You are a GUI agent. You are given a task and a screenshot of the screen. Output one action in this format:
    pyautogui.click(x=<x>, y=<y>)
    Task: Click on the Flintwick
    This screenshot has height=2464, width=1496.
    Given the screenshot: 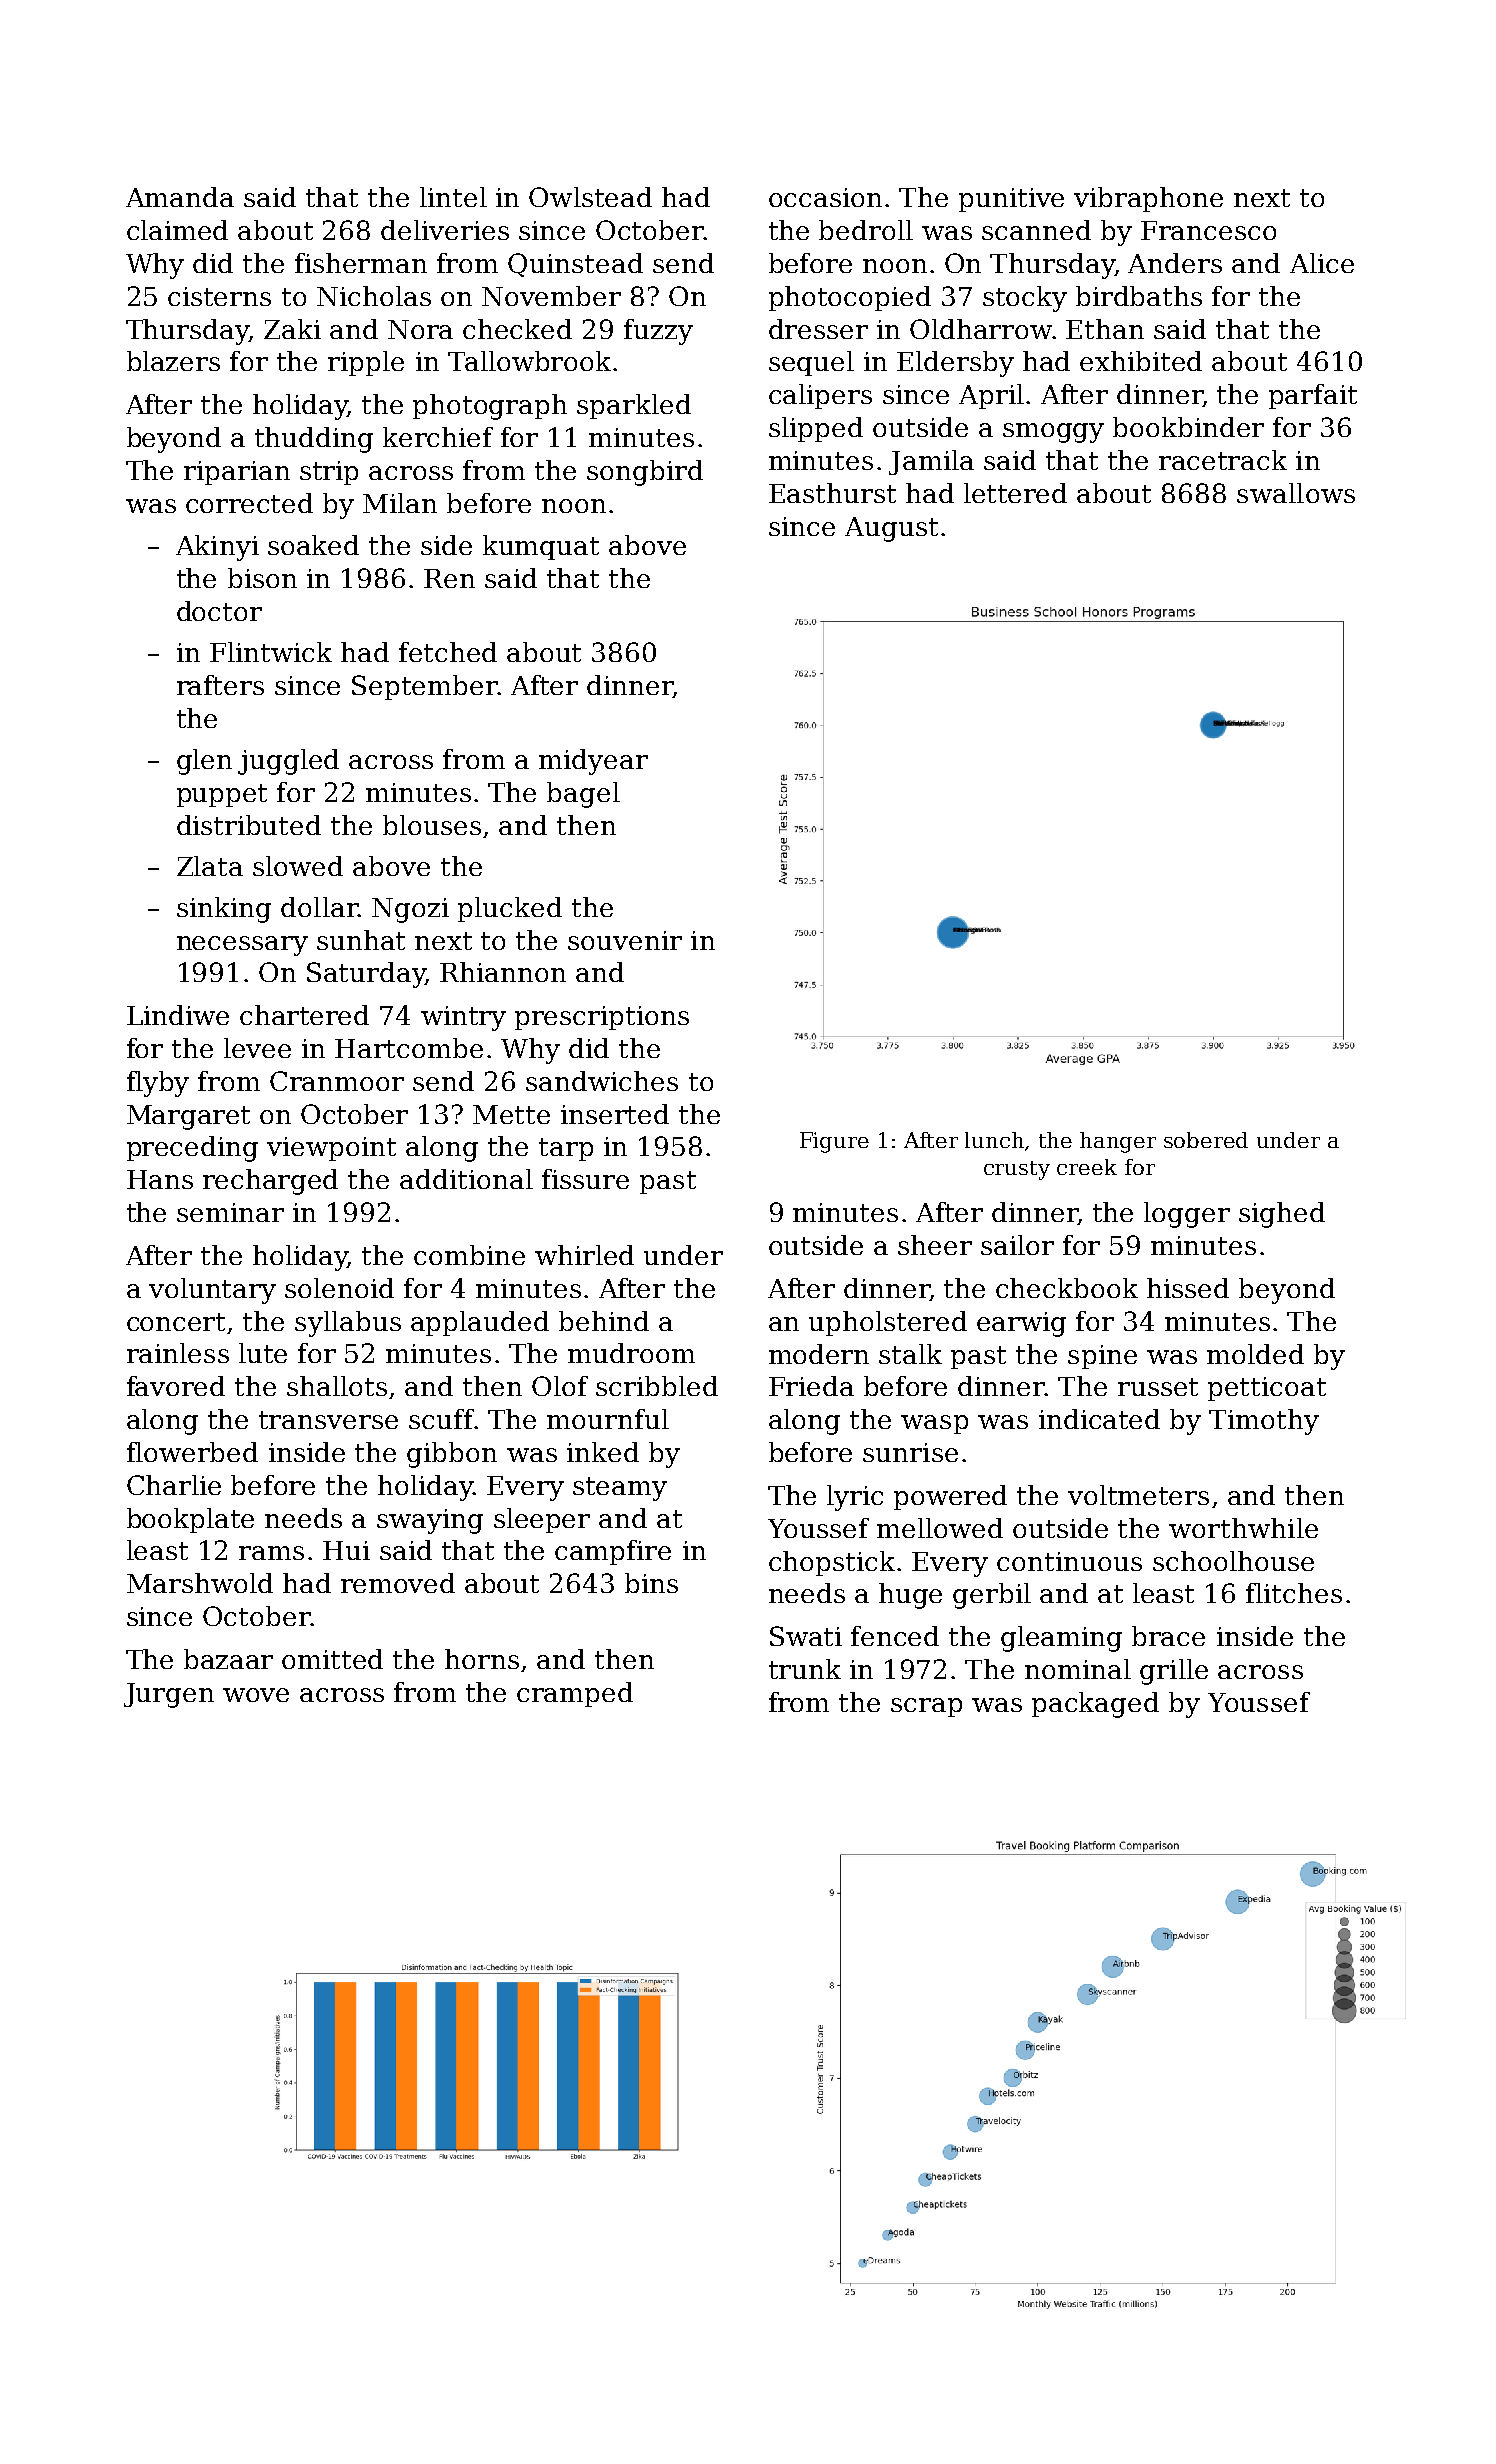 What is the action you would take?
    pyautogui.click(x=271, y=652)
